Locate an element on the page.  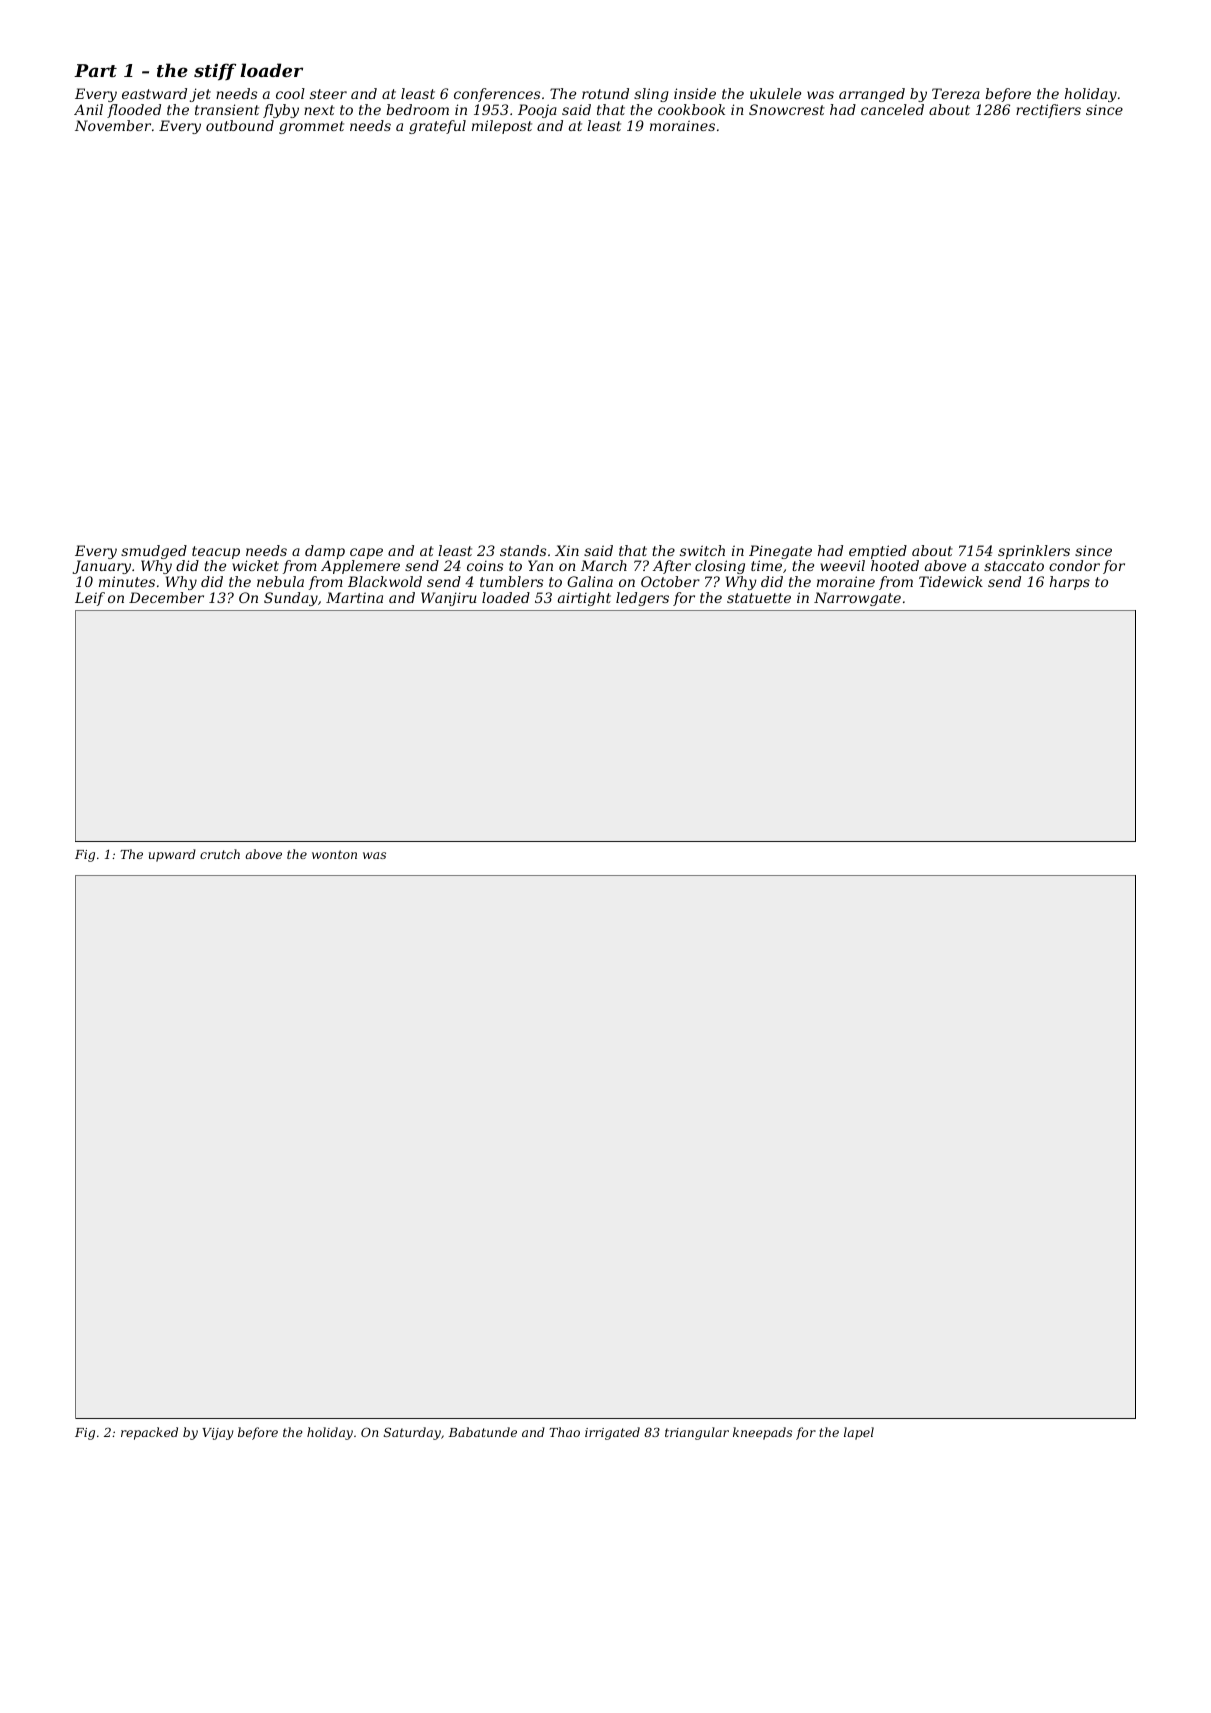
wonton is located at coordinates (334, 854).
